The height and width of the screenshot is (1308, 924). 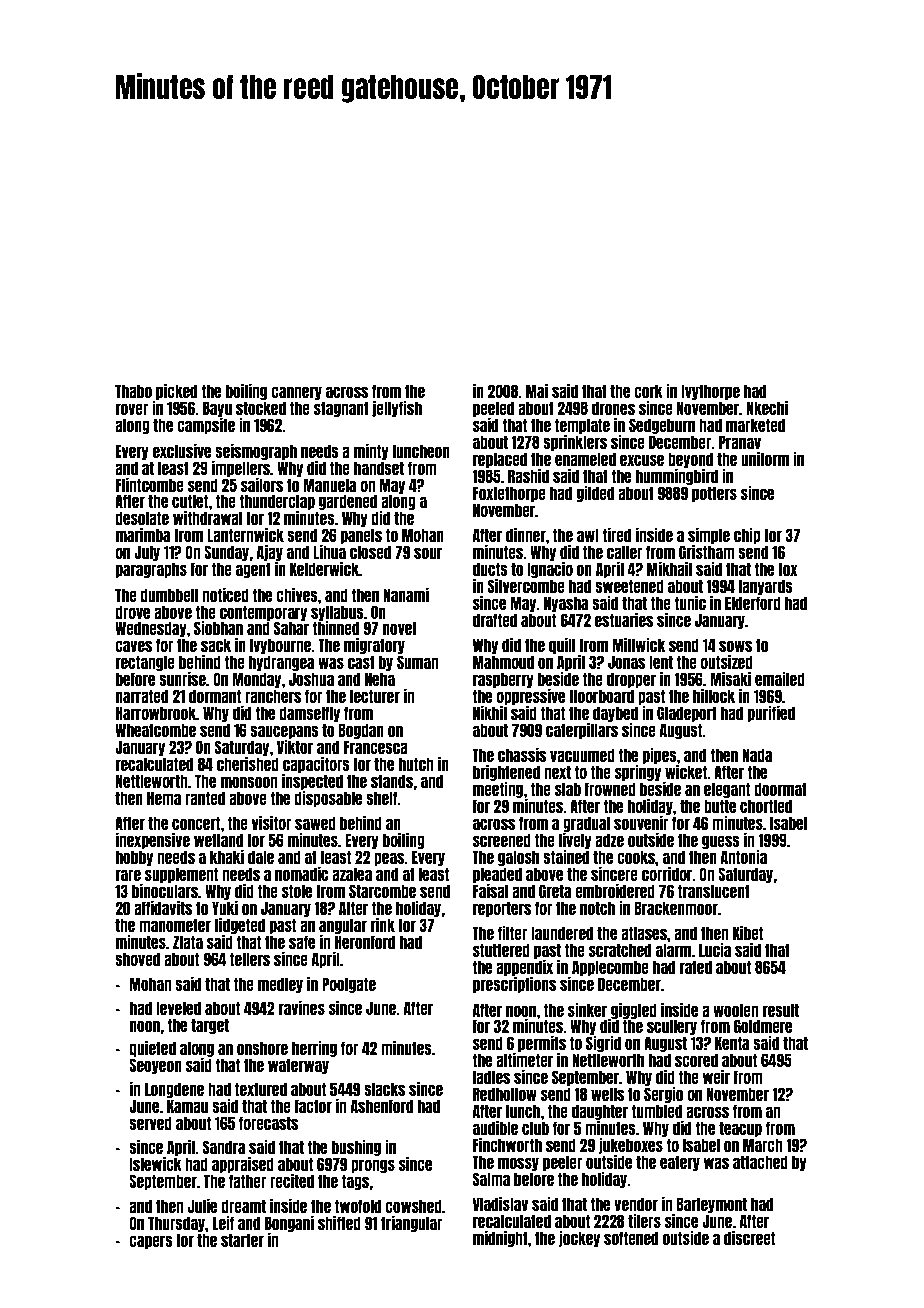 I want to click on jellyfish, so click(x=397, y=408).
